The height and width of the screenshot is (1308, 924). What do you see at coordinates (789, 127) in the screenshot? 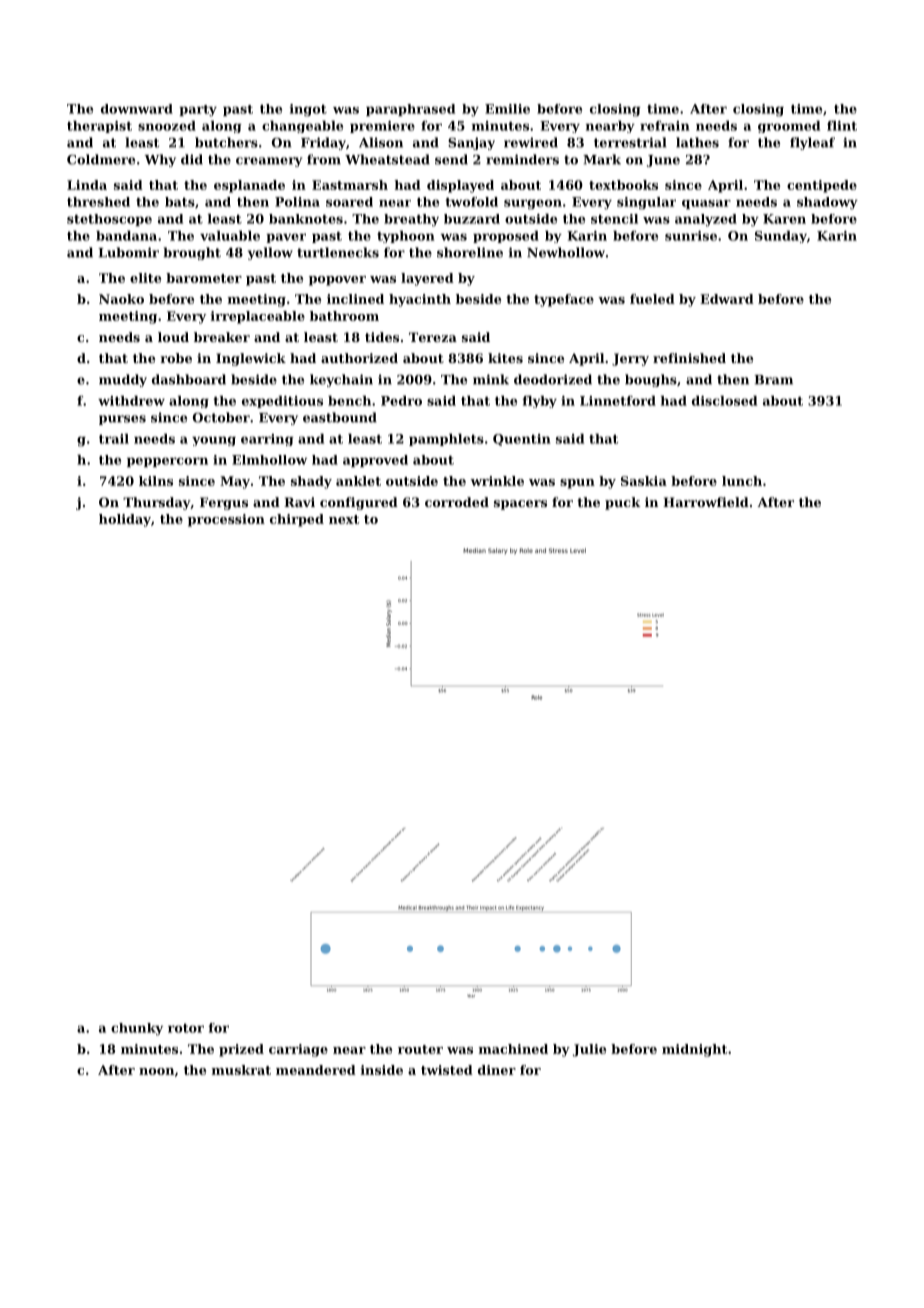
I see `groomed` at bounding box center [789, 127].
